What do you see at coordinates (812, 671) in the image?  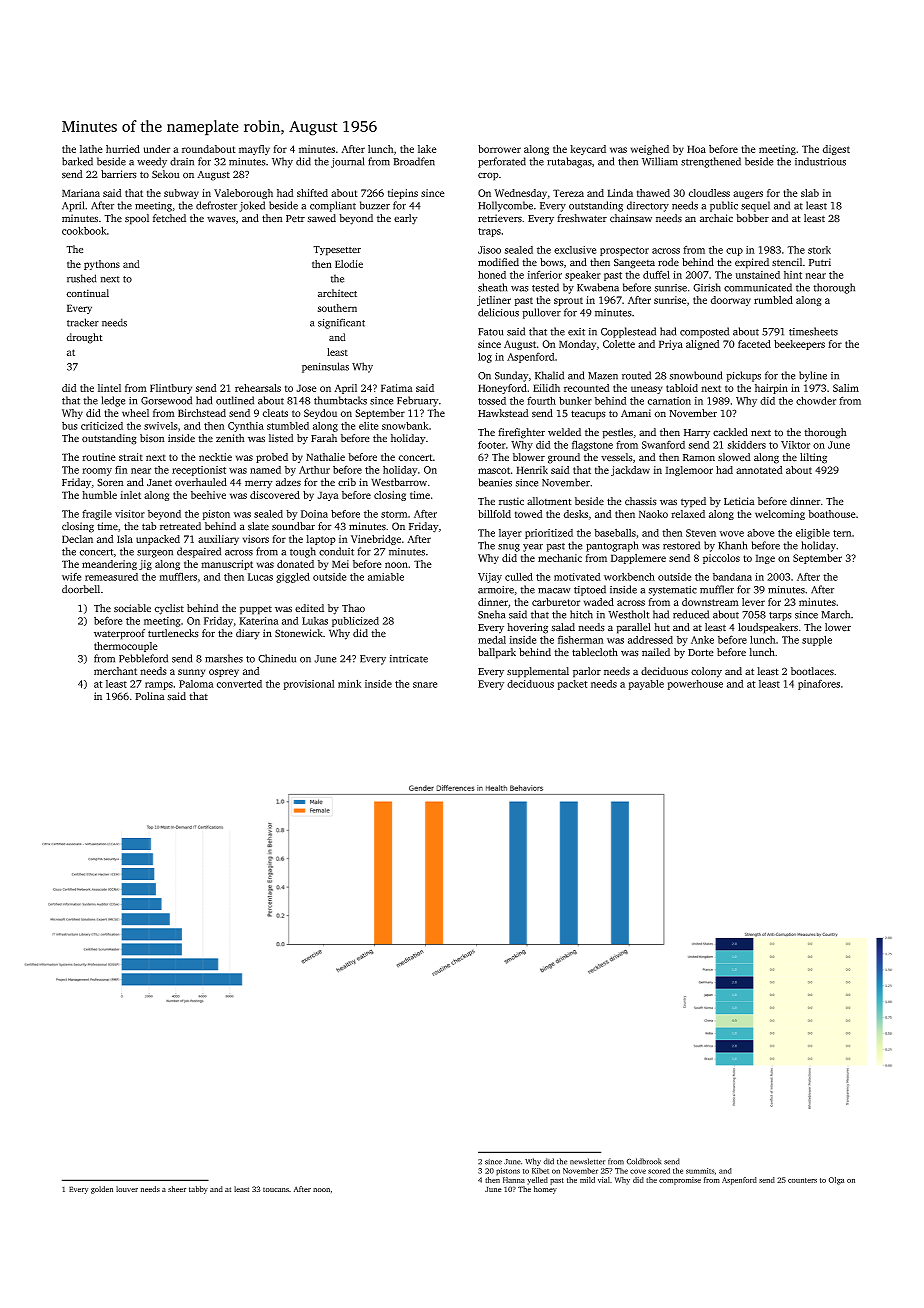 I see `bootlaces` at bounding box center [812, 671].
